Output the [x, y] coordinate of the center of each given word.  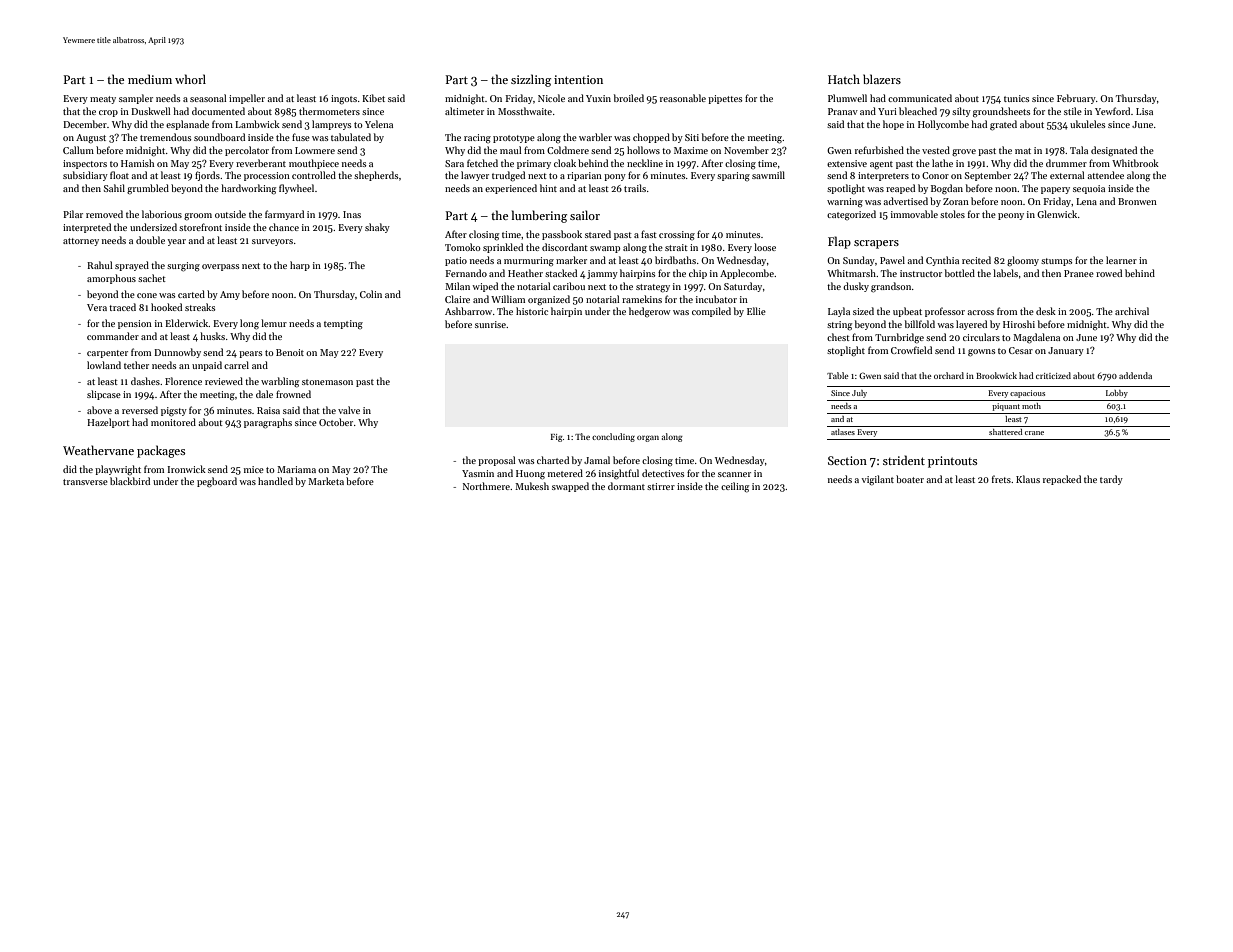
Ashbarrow [468, 311]
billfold [920, 324]
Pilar [73, 214]
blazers [882, 79]
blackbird [130, 481]
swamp [605, 249]
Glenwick [1057, 214]
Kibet [373, 98]
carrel [236, 365]
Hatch [844, 79]
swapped [570, 487]
